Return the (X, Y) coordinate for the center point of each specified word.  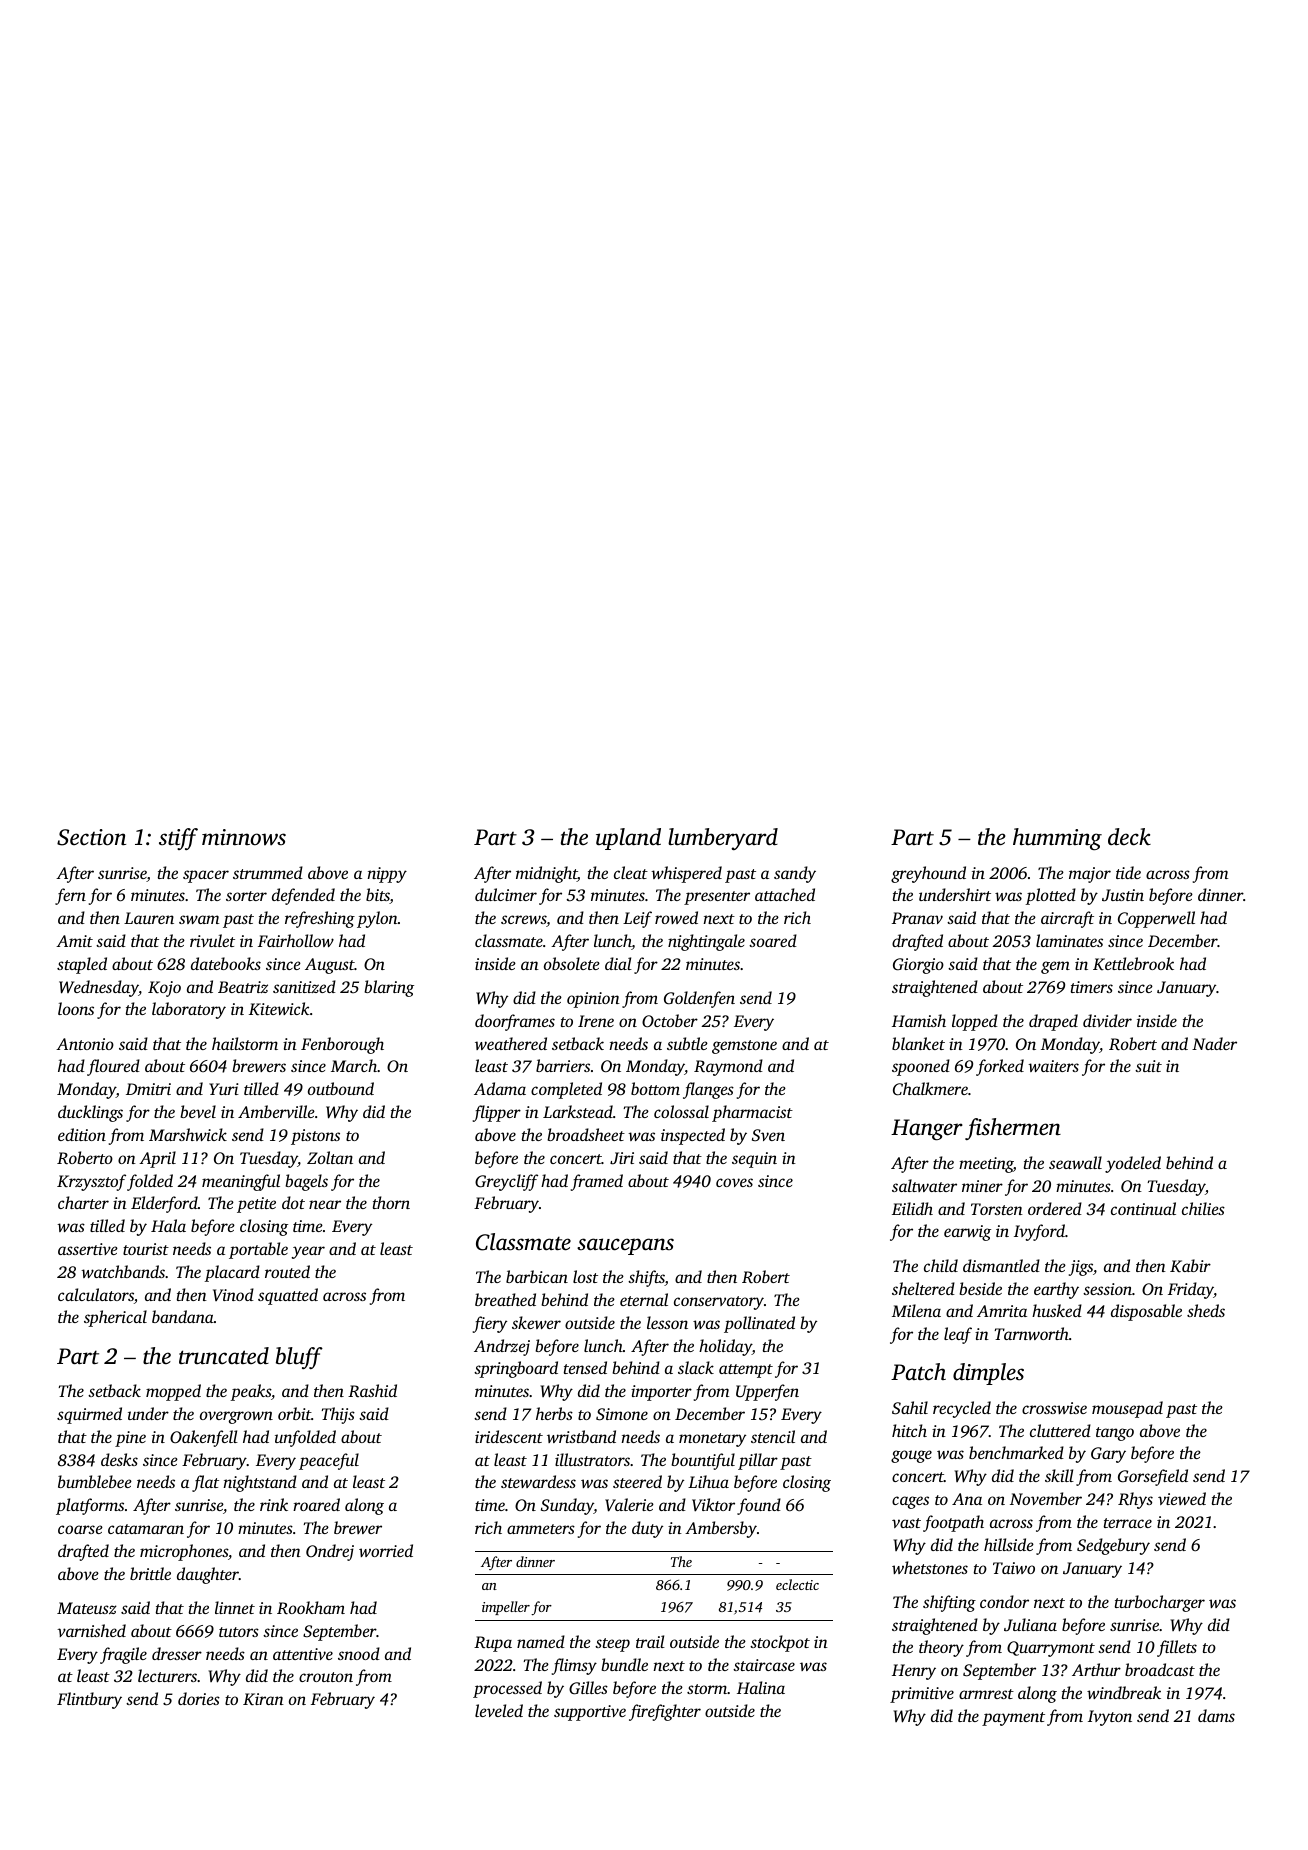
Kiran (263, 1699)
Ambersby (721, 1529)
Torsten (997, 1209)
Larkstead (578, 1111)
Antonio (85, 1044)
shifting (949, 1603)
